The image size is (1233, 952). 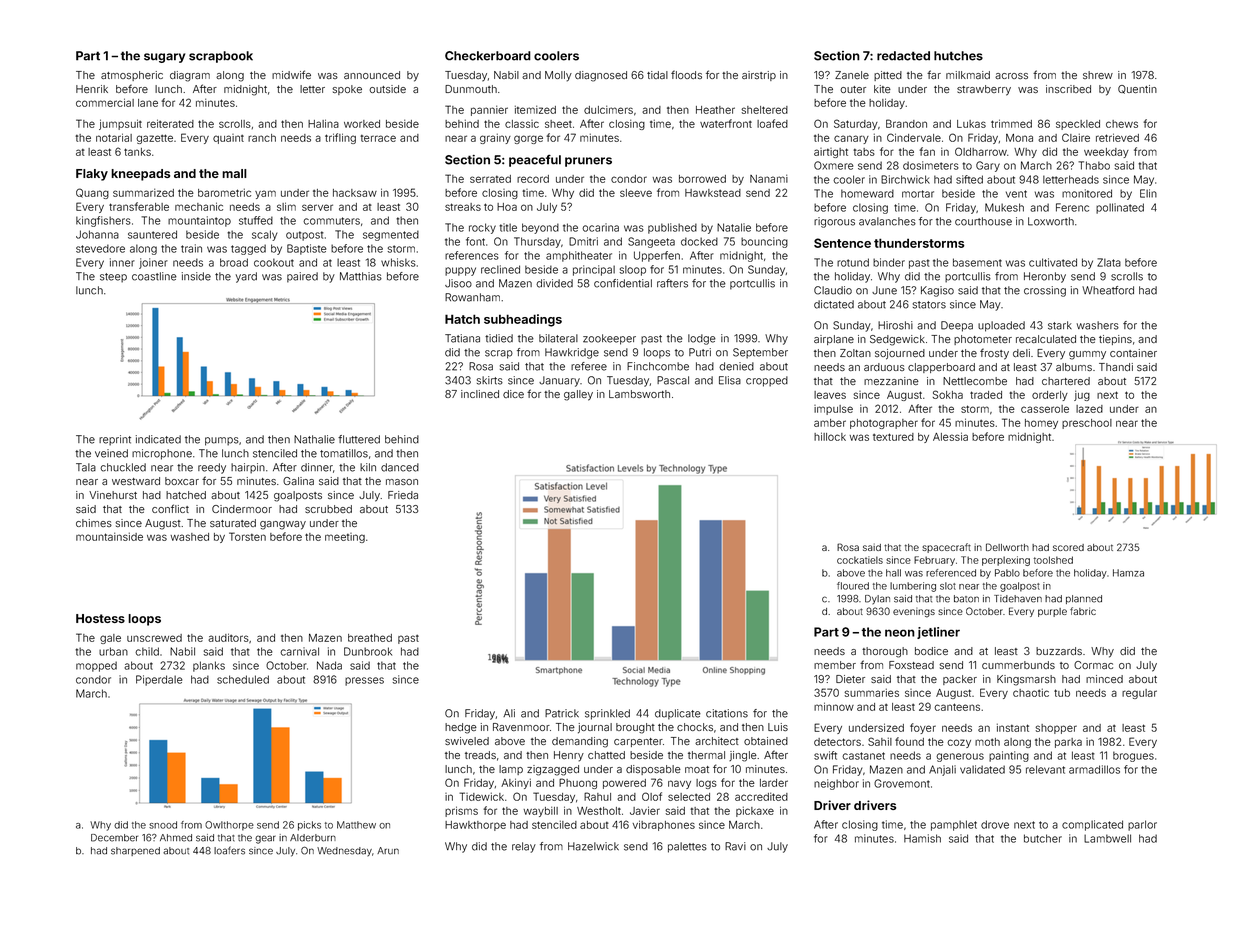 What do you see at coordinates (92, 89) in the image?
I see `Henrik` at bounding box center [92, 89].
